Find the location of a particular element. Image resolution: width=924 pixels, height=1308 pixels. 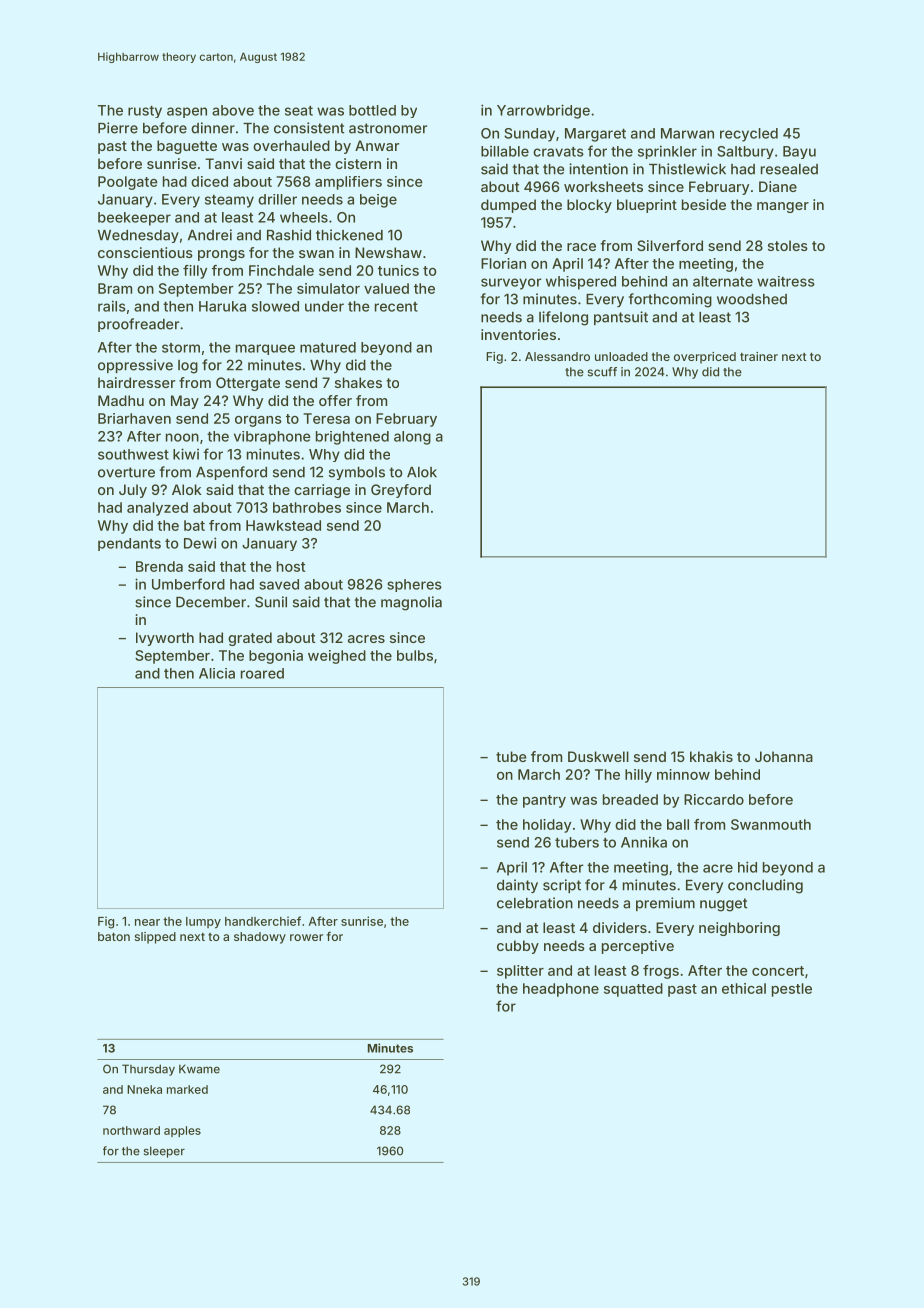

dainty is located at coordinates (517, 886).
